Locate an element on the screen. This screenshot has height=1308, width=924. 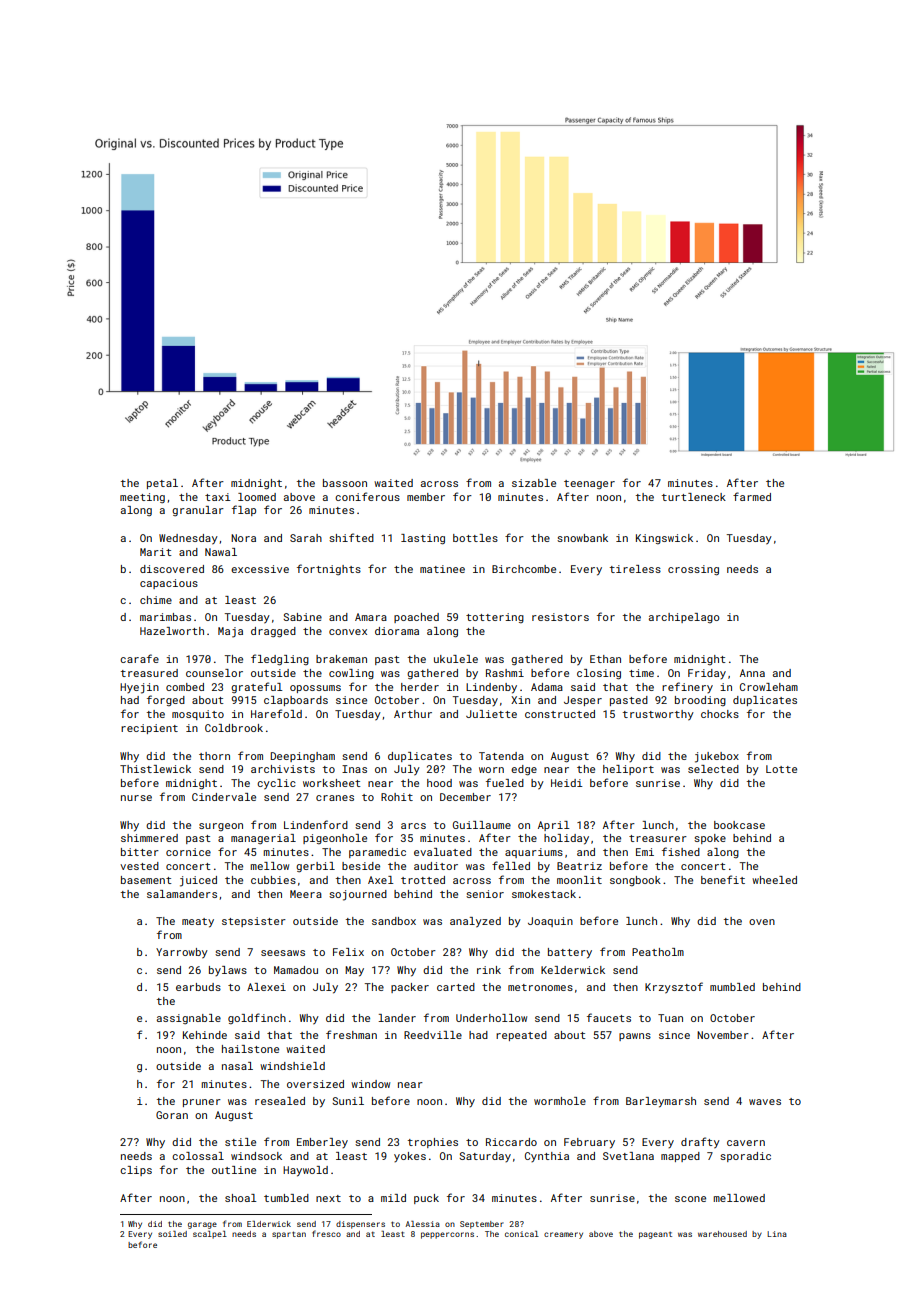
forged is located at coordinates (166, 700).
